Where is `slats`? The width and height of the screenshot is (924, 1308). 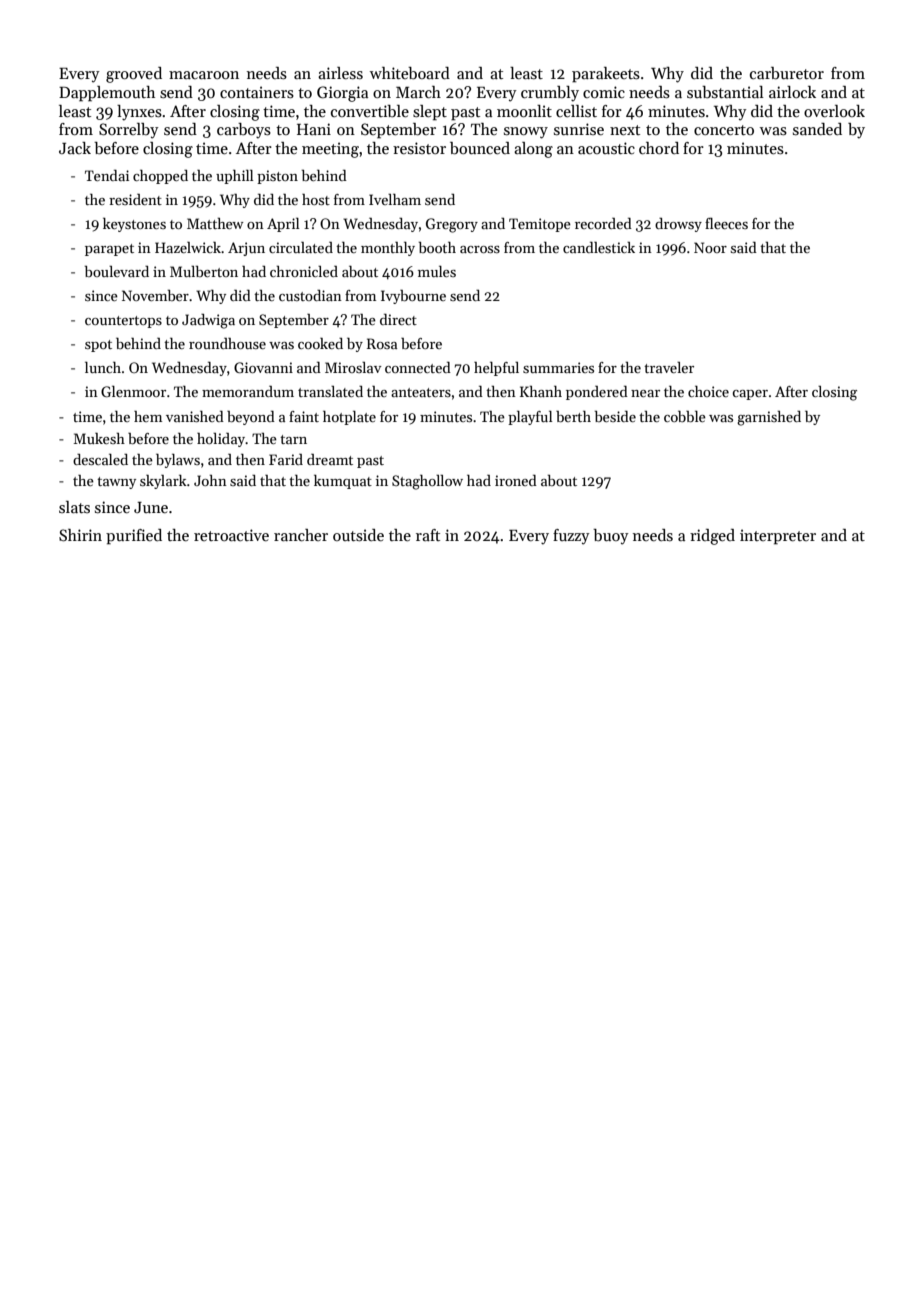 slats is located at coordinates (74, 507).
